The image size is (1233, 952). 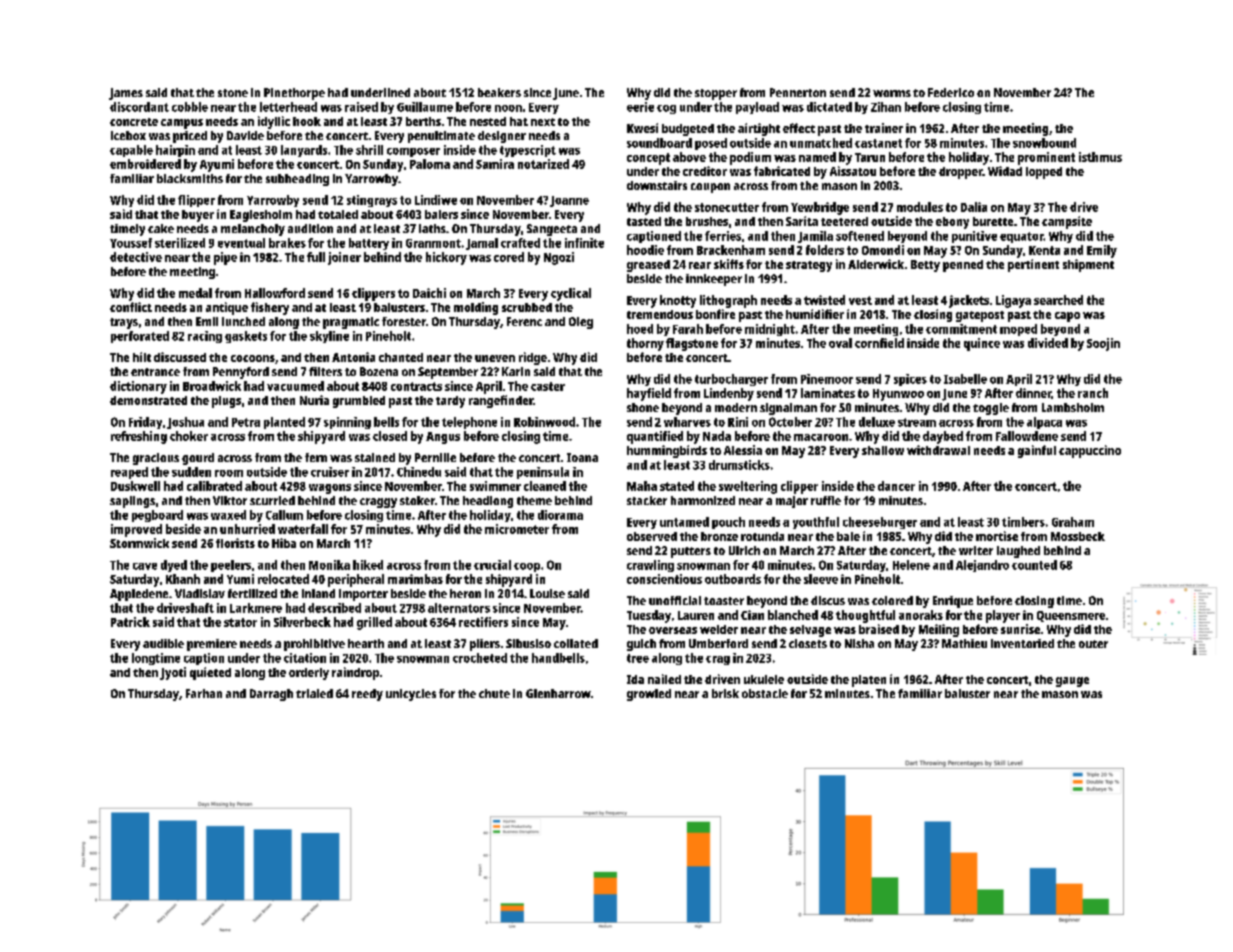 I want to click on Pinethorpe, so click(x=294, y=94).
